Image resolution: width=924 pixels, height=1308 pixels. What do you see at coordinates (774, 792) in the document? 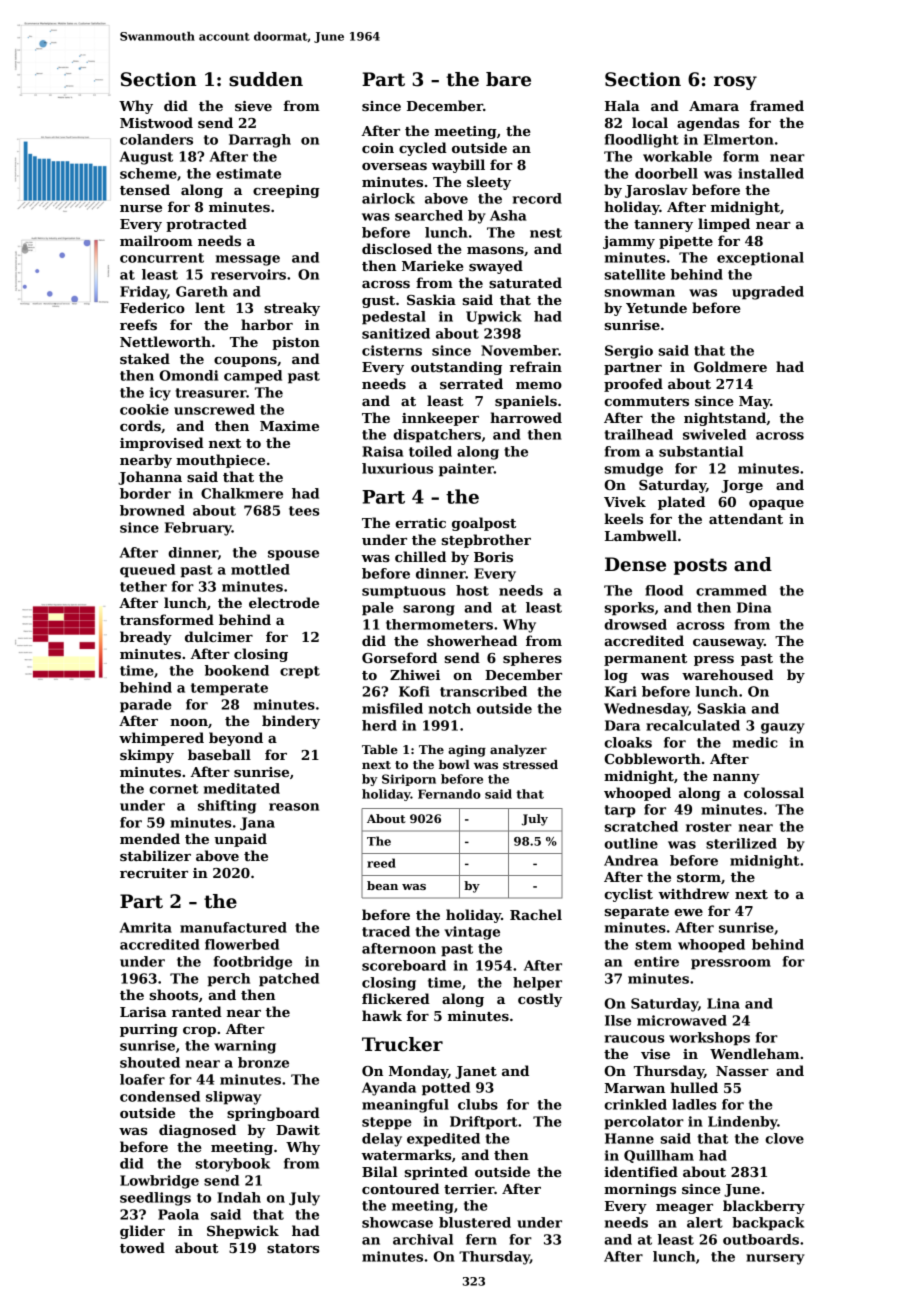
I see `colossal` at bounding box center [774, 792].
